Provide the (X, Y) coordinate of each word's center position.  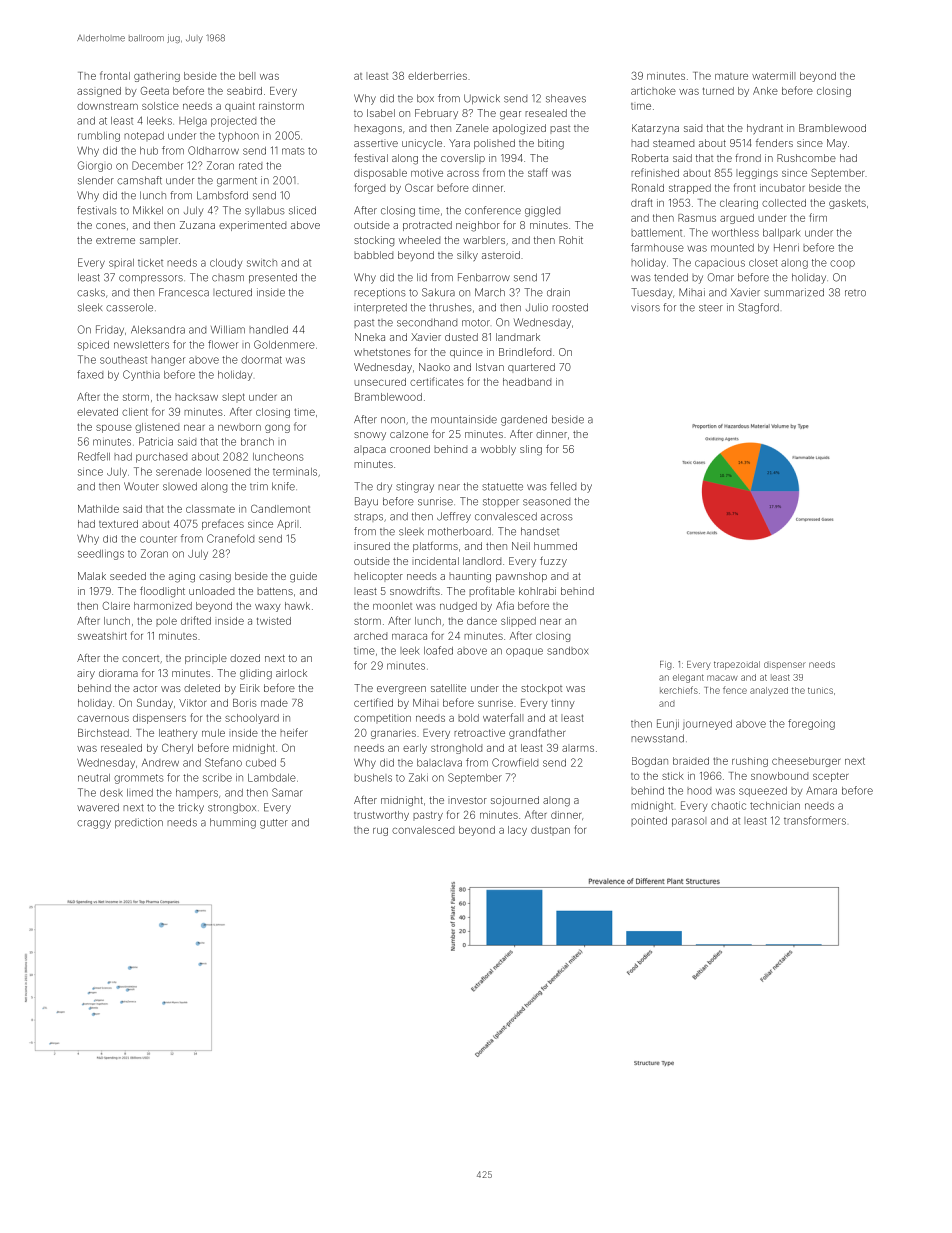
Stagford (758, 308)
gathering (157, 77)
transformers (815, 820)
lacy (517, 831)
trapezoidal (737, 665)
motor (476, 323)
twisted (274, 621)
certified (373, 702)
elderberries (437, 76)
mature (731, 76)
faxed (90, 374)
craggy (94, 824)
